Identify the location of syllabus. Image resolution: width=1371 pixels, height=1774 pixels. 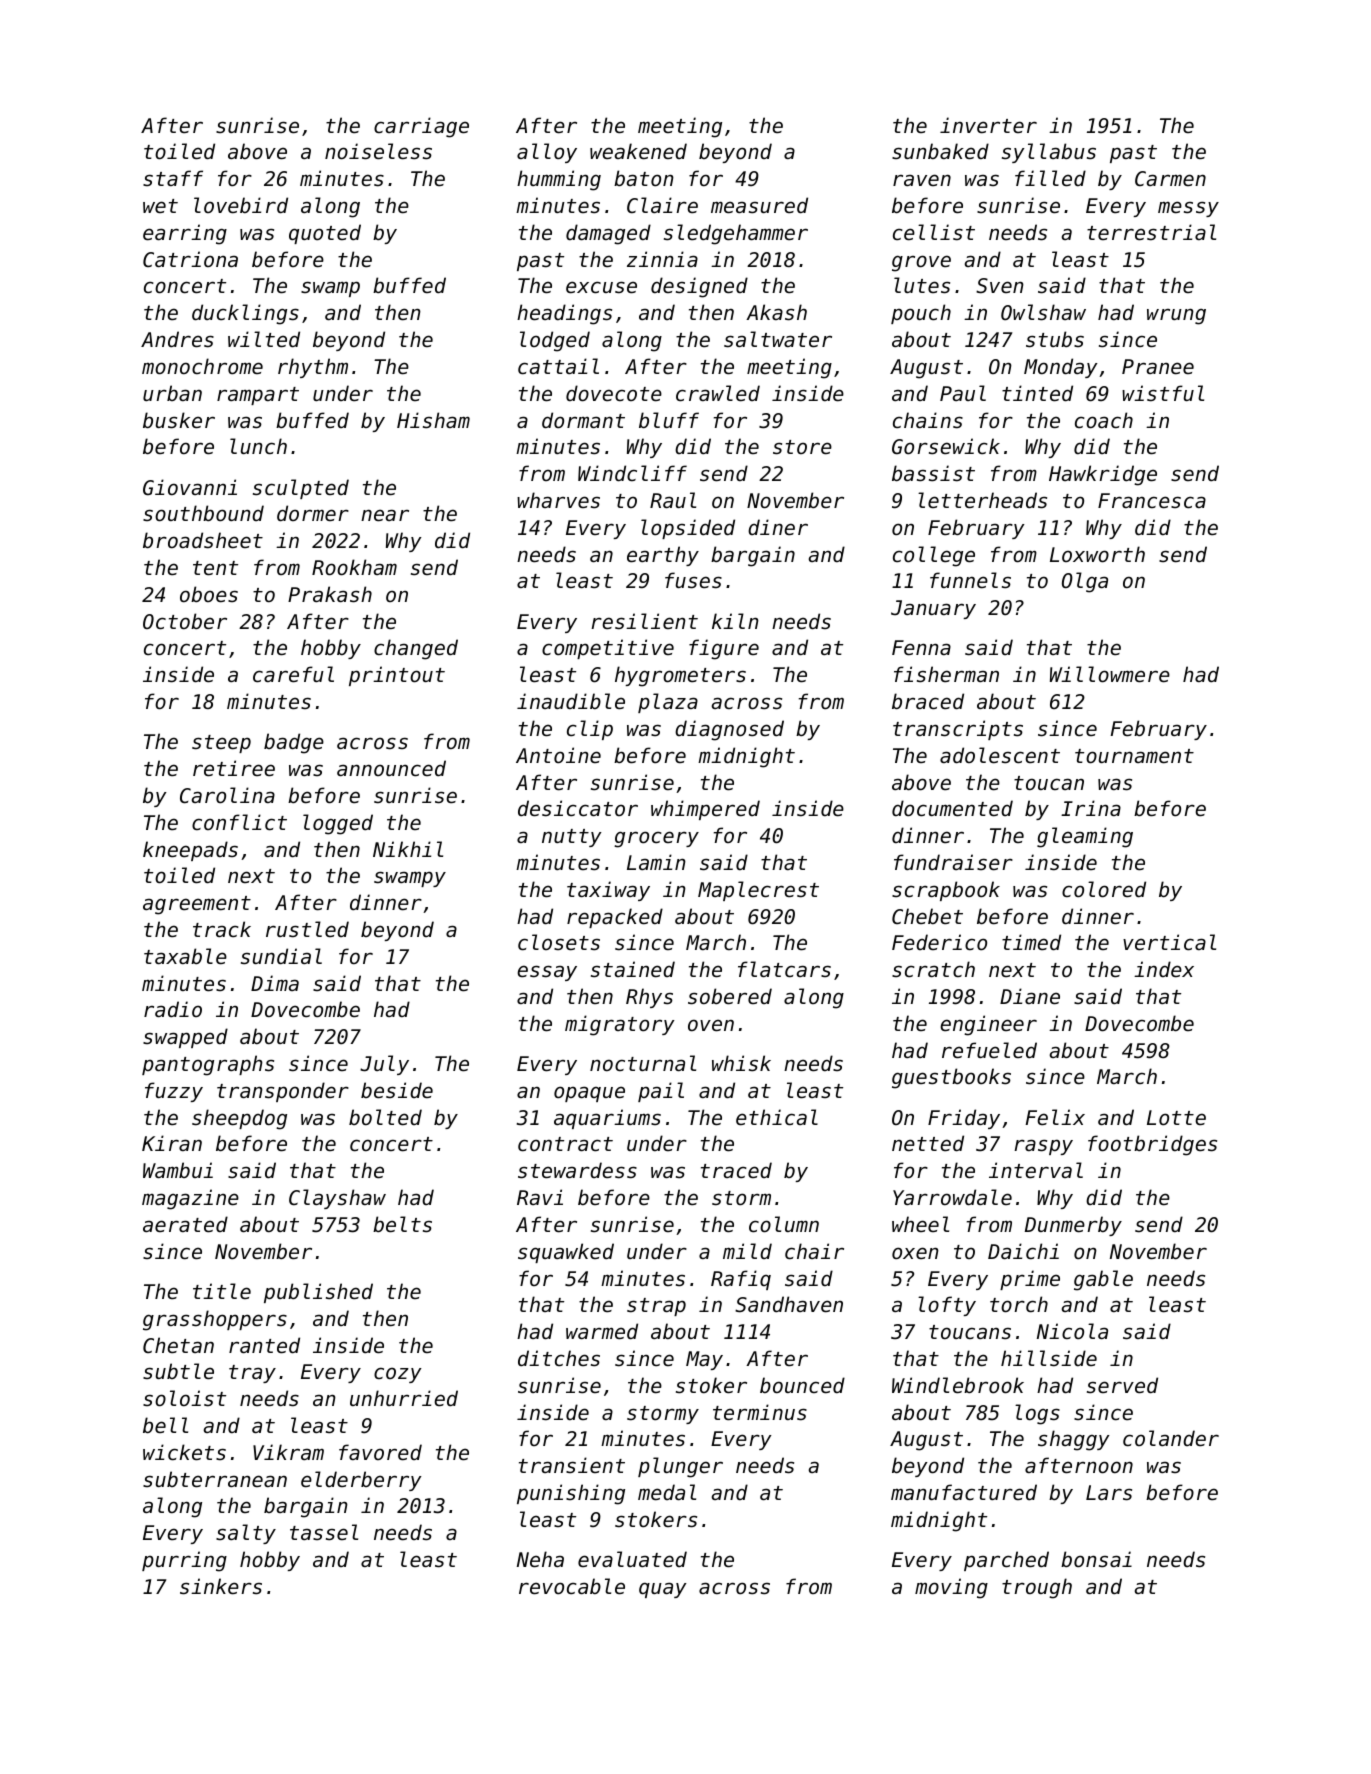
(1049, 153).
